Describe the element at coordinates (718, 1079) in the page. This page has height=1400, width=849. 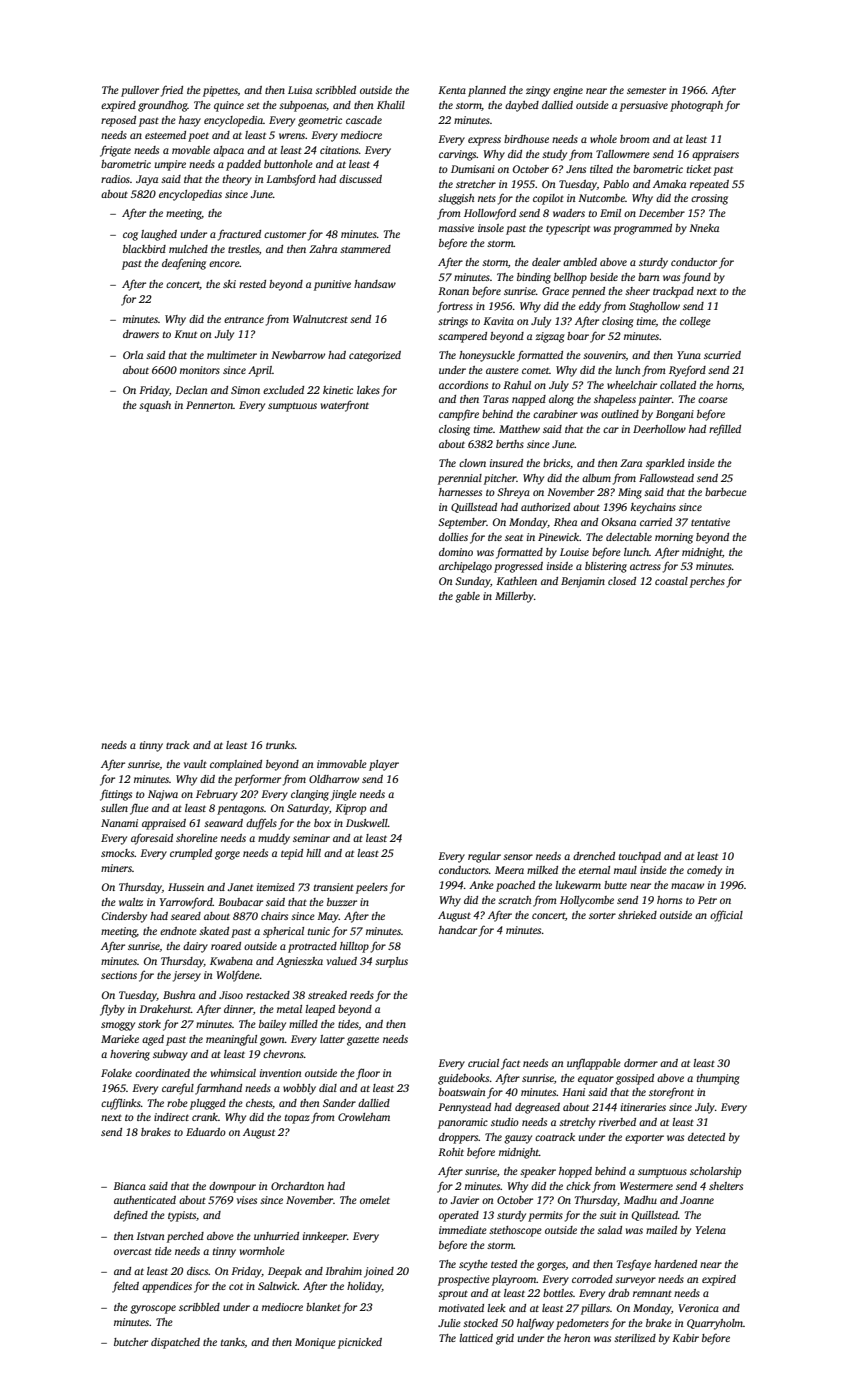
I see `thumping` at that location.
